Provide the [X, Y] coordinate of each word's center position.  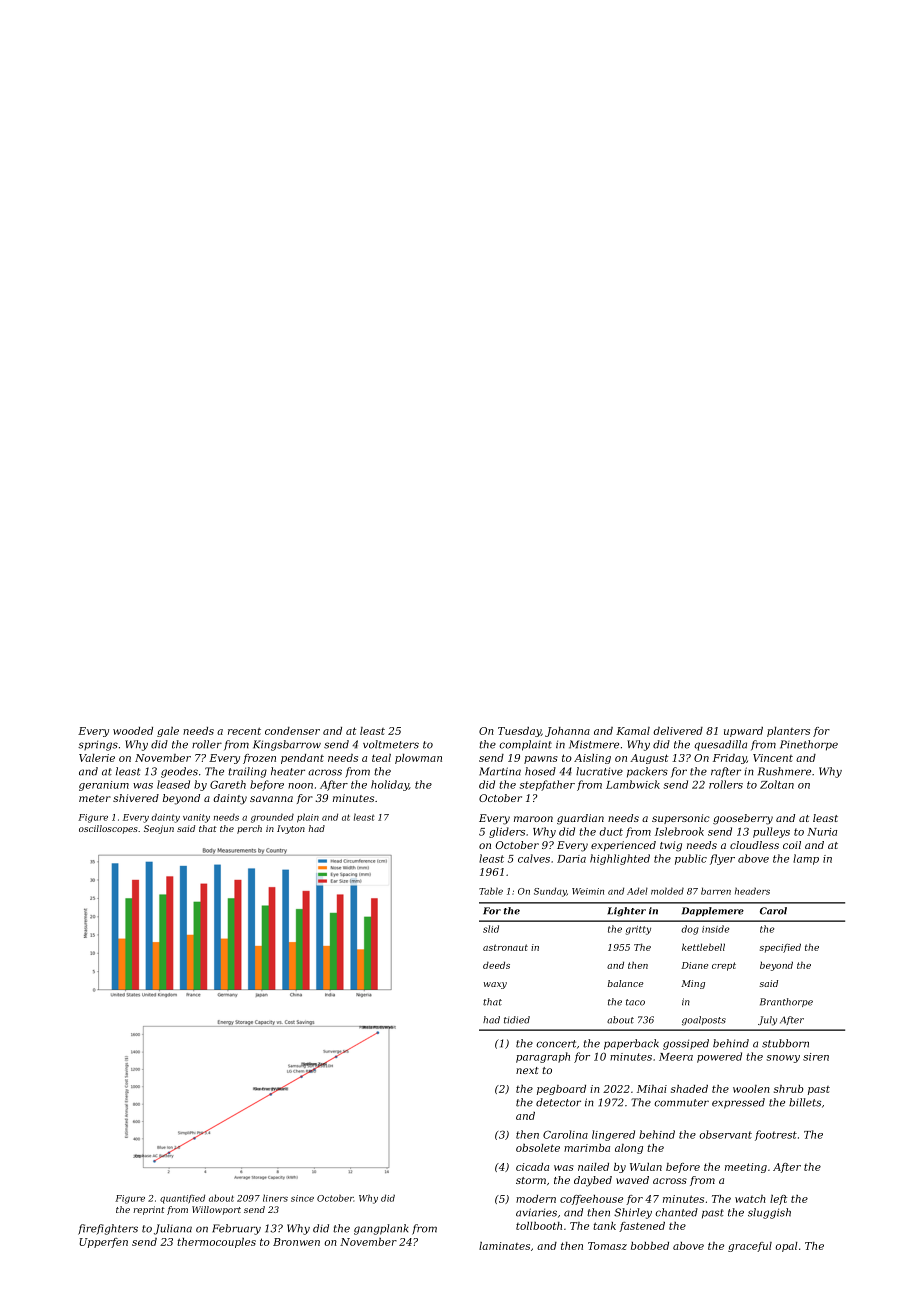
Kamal [633, 731]
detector [558, 1102]
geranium [104, 786]
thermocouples [216, 1243]
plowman [418, 759]
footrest [776, 1135]
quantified [182, 1199]
